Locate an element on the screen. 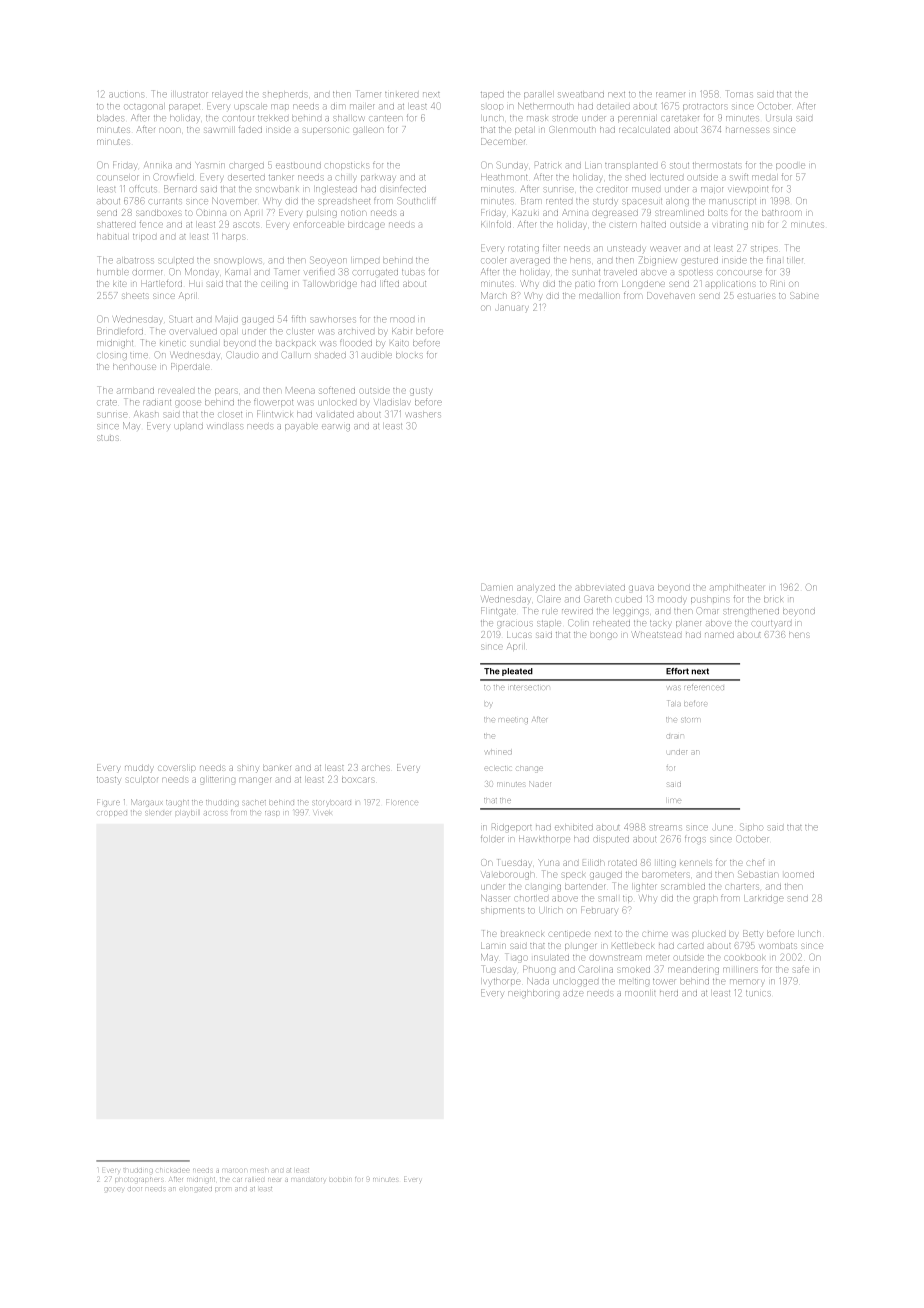  tinkered is located at coordinates (401, 94).
